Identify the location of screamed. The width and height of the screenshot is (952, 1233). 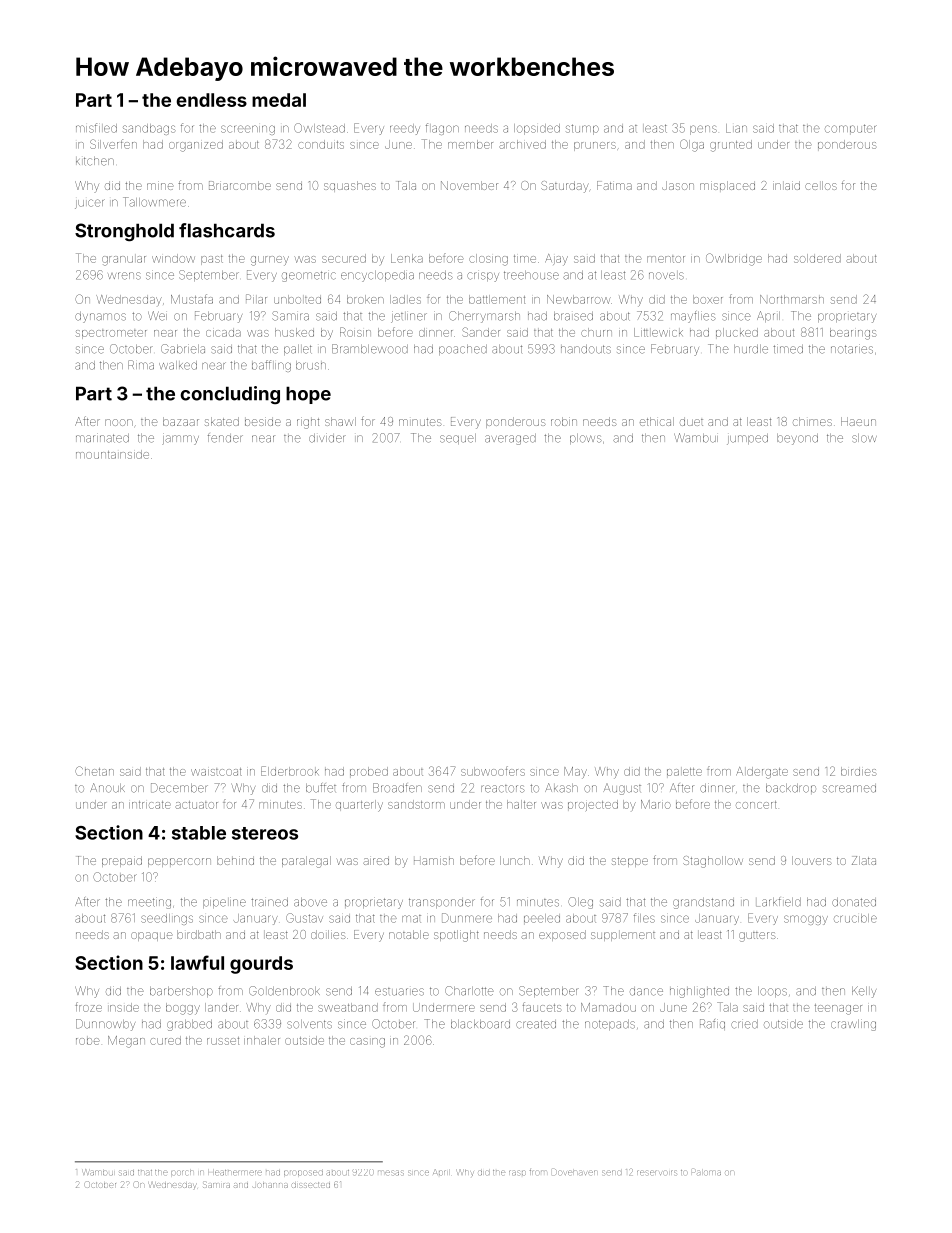
(849, 788).
